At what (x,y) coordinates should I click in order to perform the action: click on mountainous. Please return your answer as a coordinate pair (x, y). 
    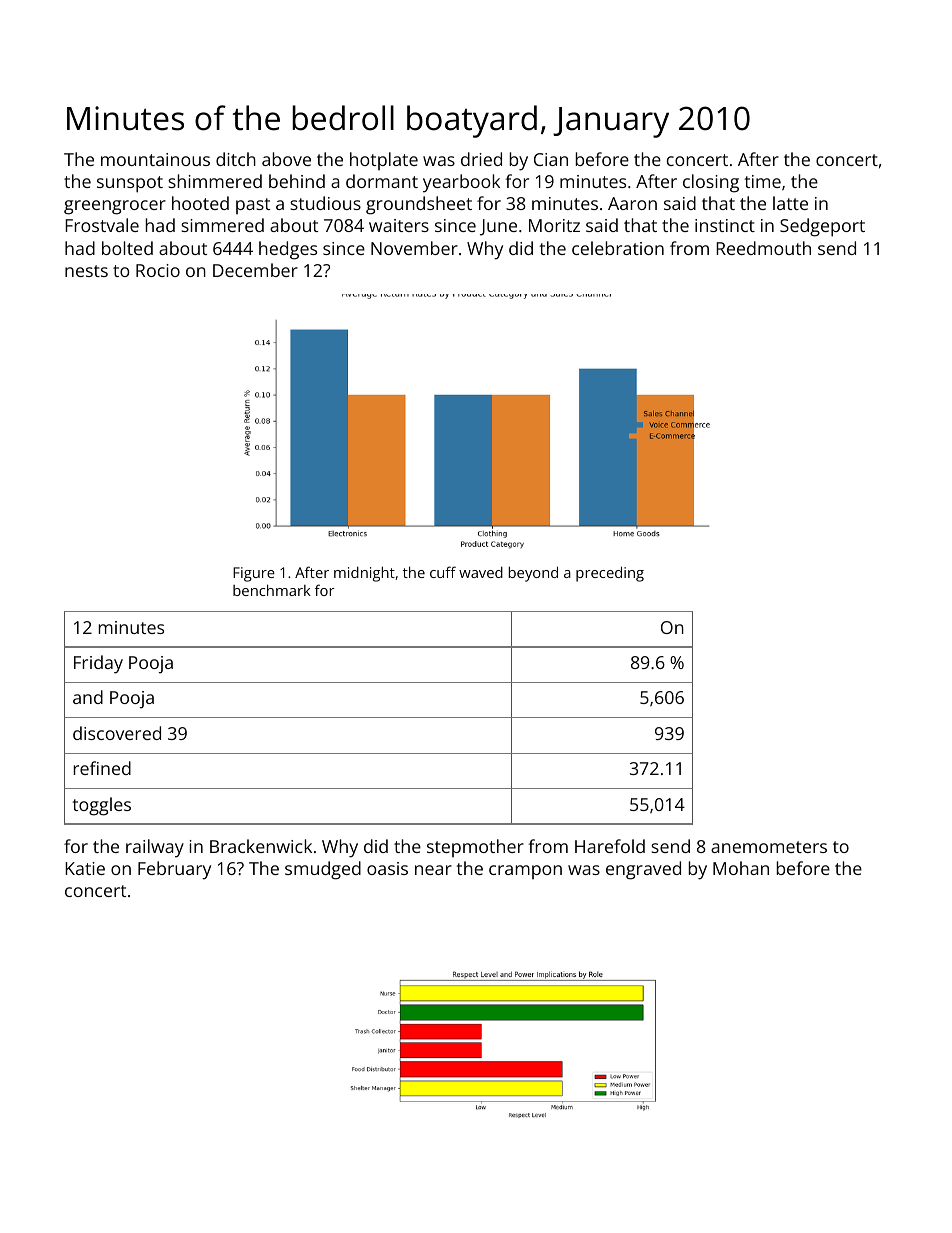
    Looking at the image, I should click on (155, 159).
